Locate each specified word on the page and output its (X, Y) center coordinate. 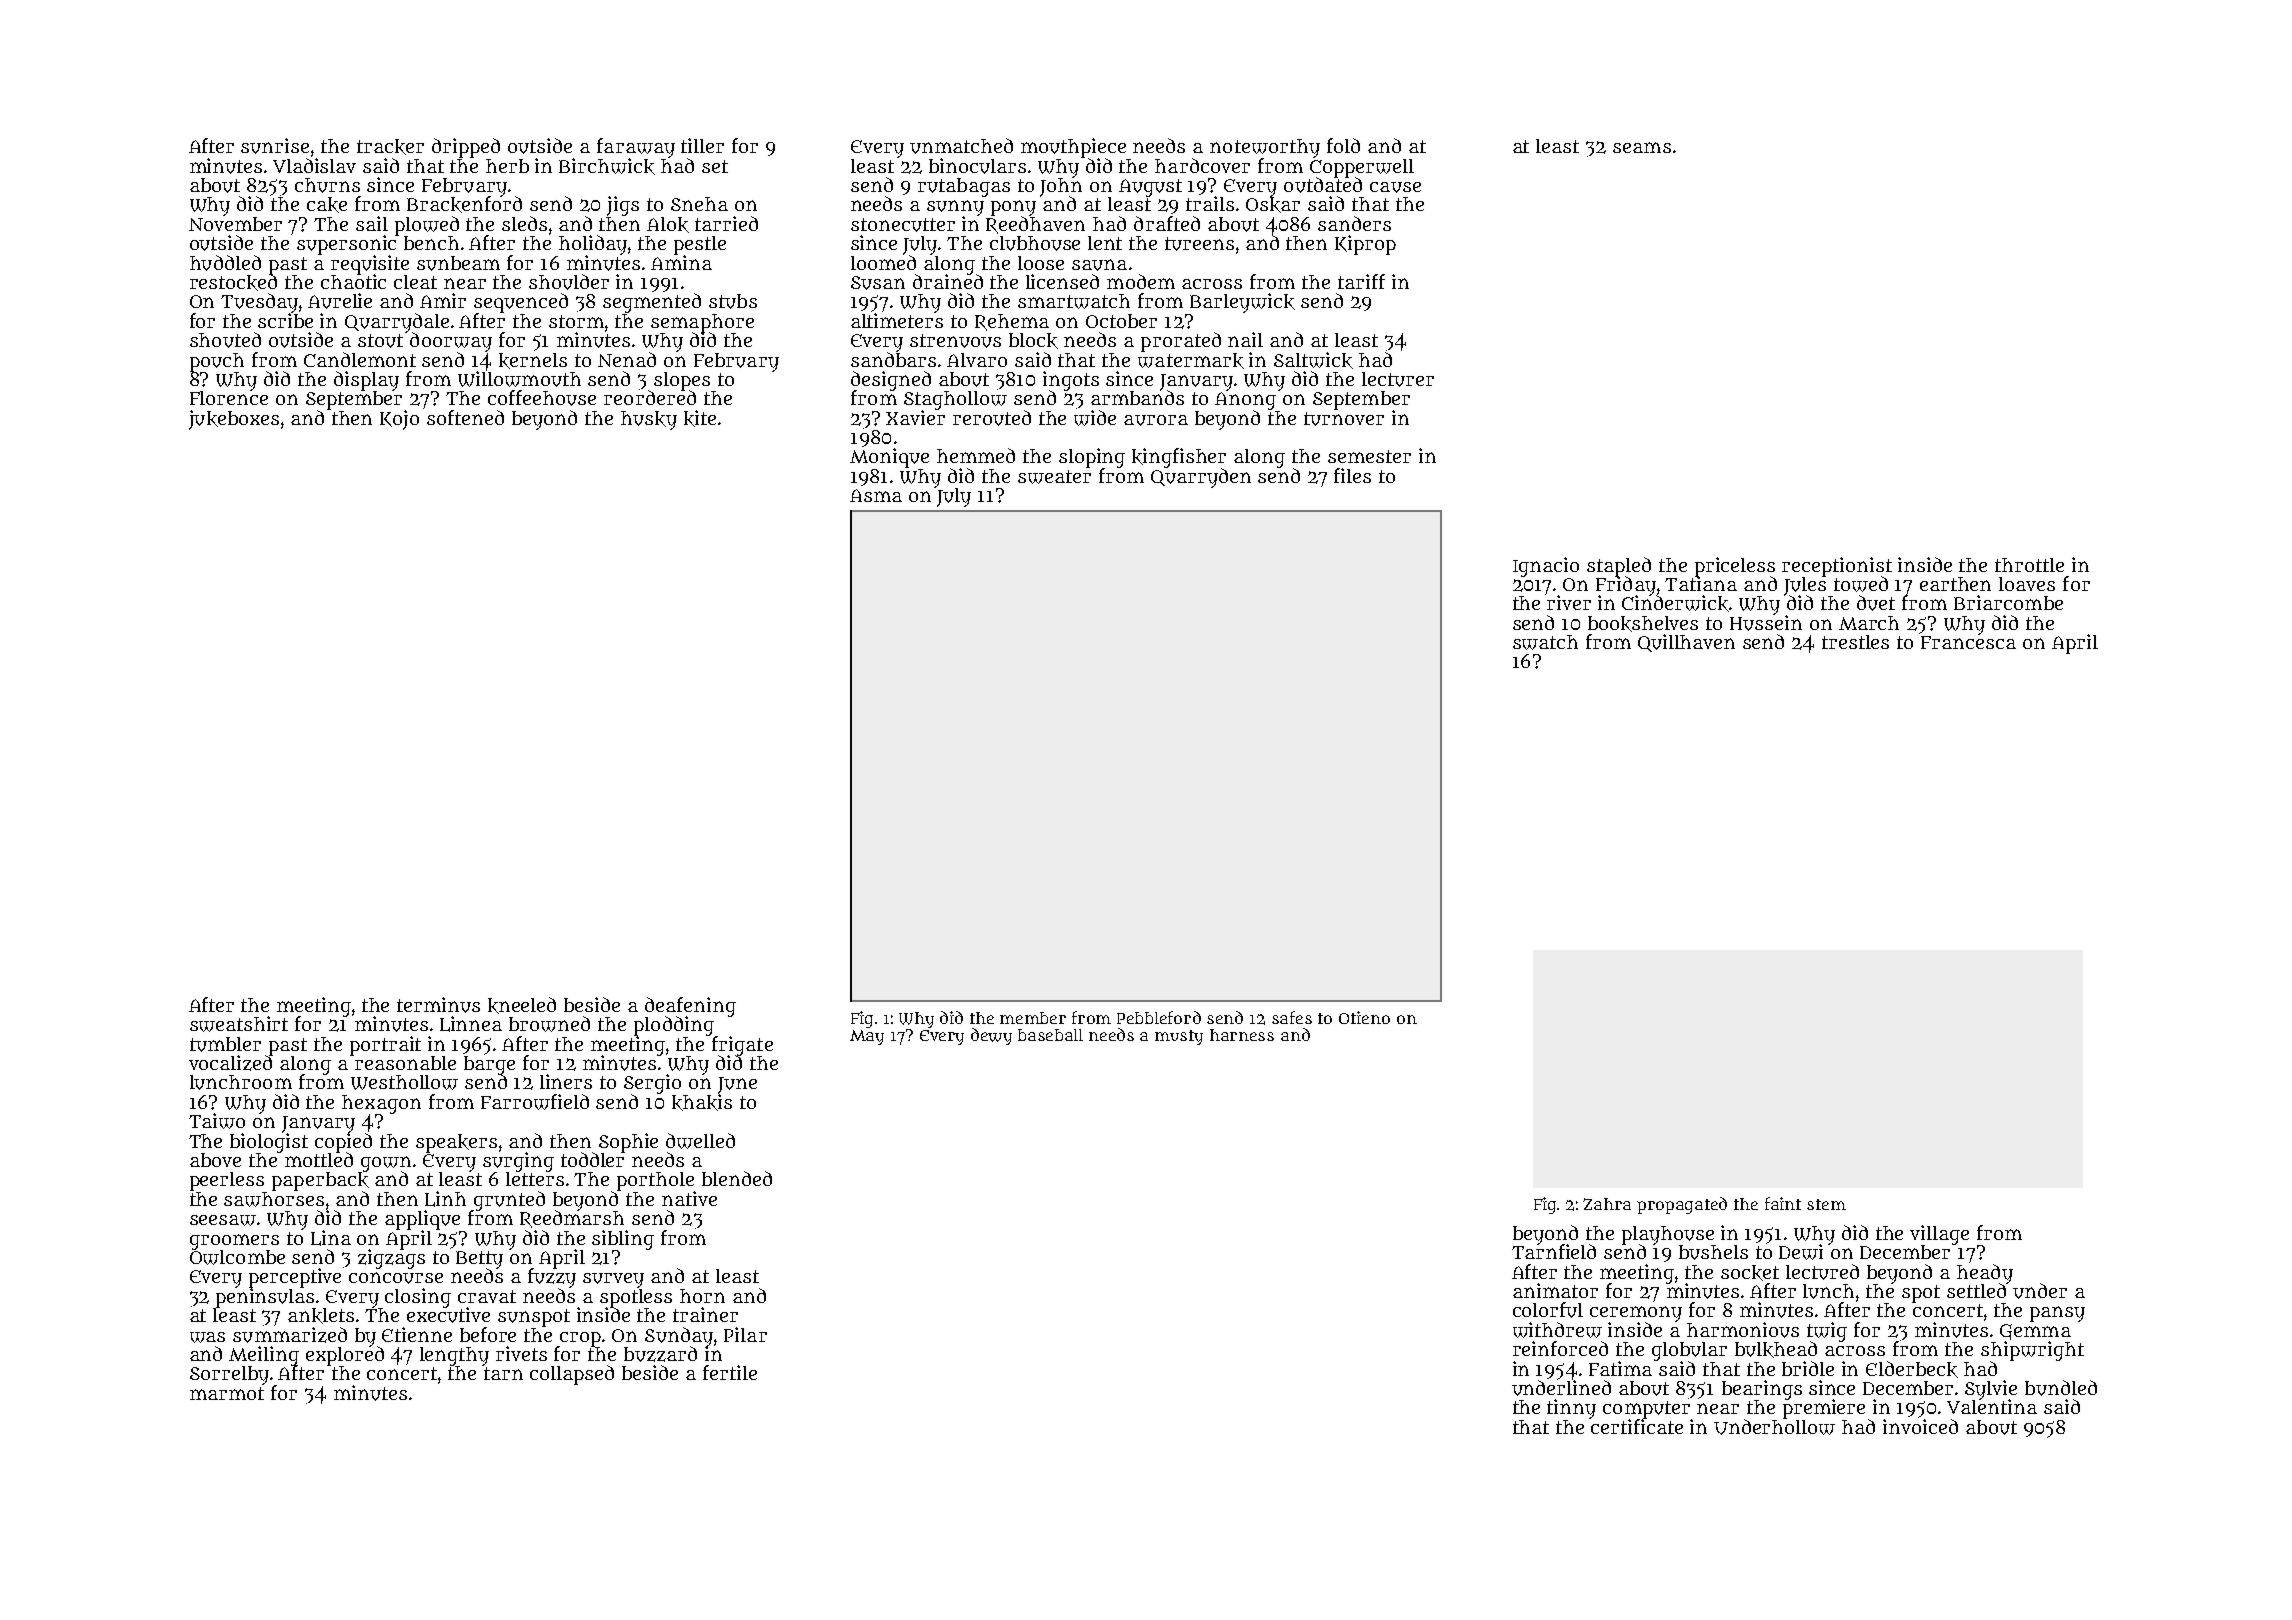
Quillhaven (1686, 643)
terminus (438, 1005)
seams (1642, 147)
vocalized (231, 1063)
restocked (233, 282)
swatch (1545, 642)
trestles (1855, 642)
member (1033, 1018)
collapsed (572, 1375)
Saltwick (1313, 360)
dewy (991, 1036)
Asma (876, 495)
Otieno (1364, 1017)
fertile (730, 1372)
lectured (1822, 1272)
